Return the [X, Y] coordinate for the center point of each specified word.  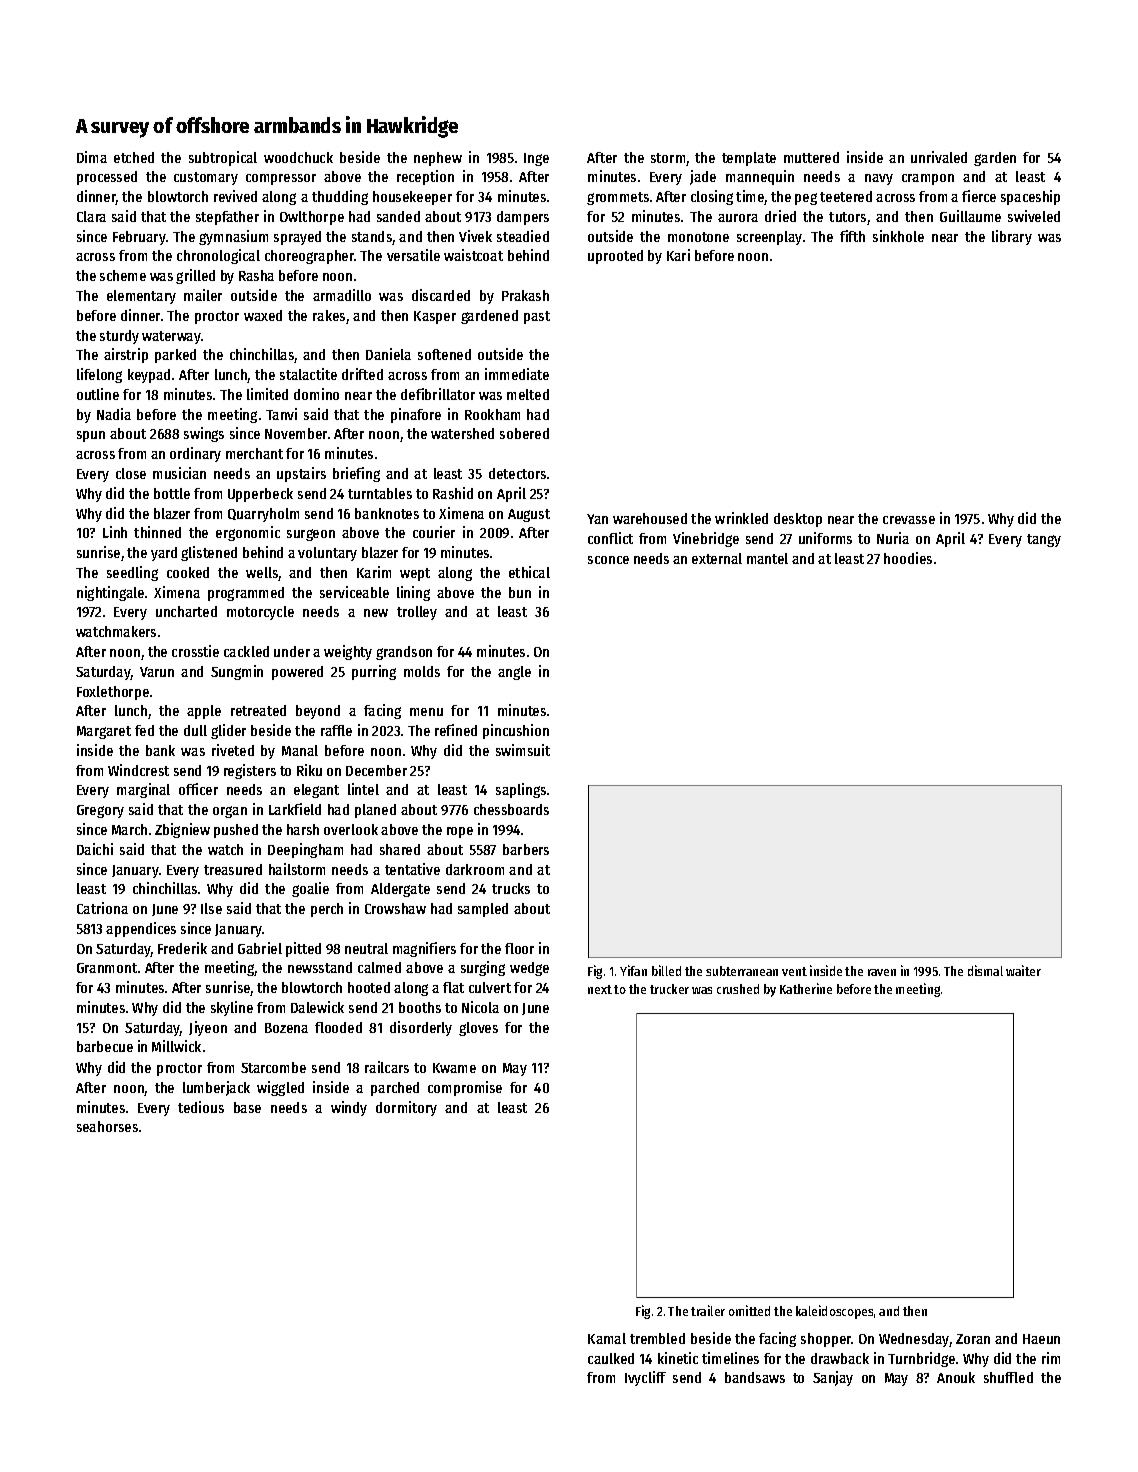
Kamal [607, 1338]
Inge [536, 159]
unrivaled [939, 157]
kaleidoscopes [834, 1312]
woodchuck [298, 157]
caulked [611, 1358]
